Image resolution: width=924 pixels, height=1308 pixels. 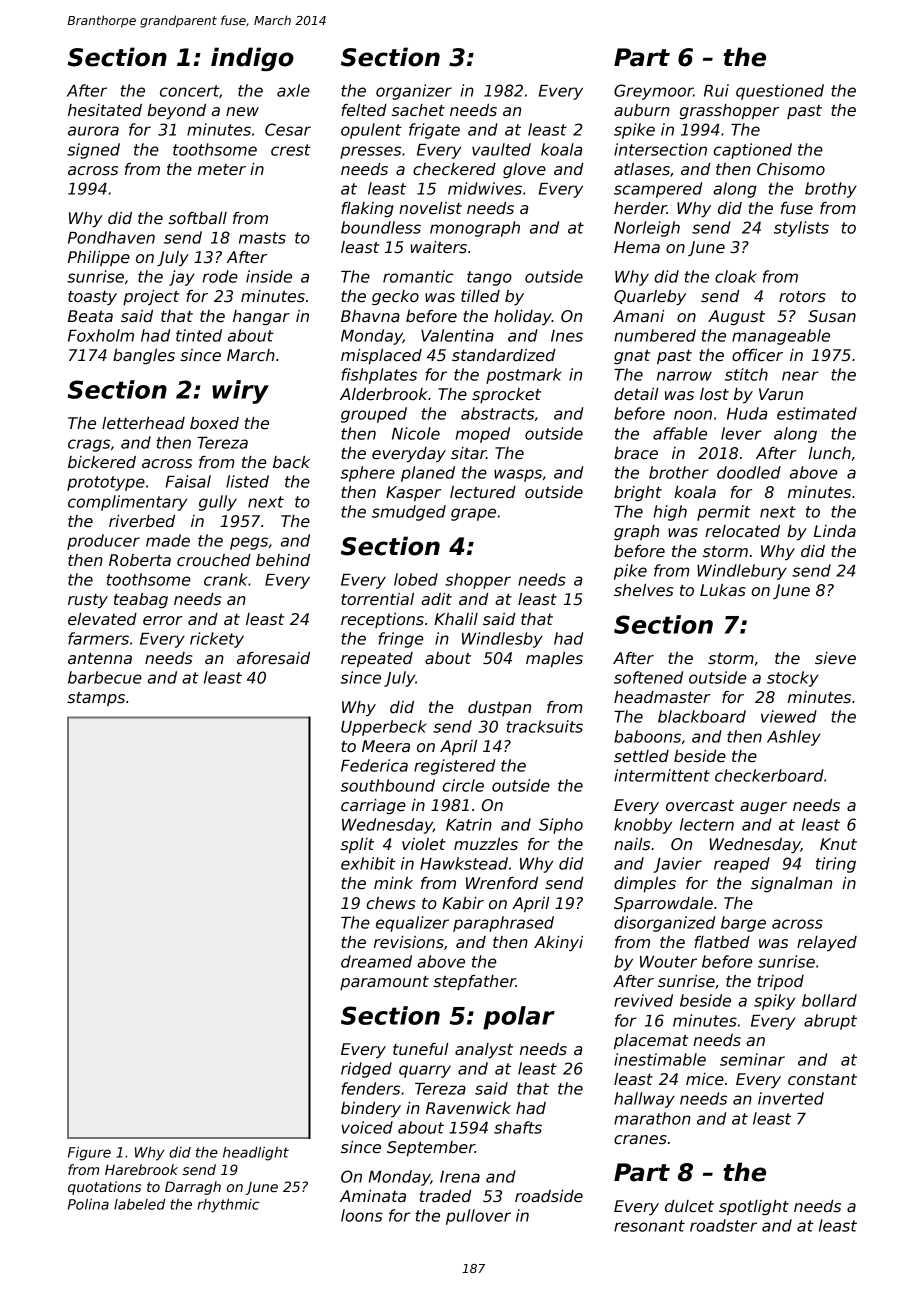 I want to click on labeled, so click(x=139, y=1204).
